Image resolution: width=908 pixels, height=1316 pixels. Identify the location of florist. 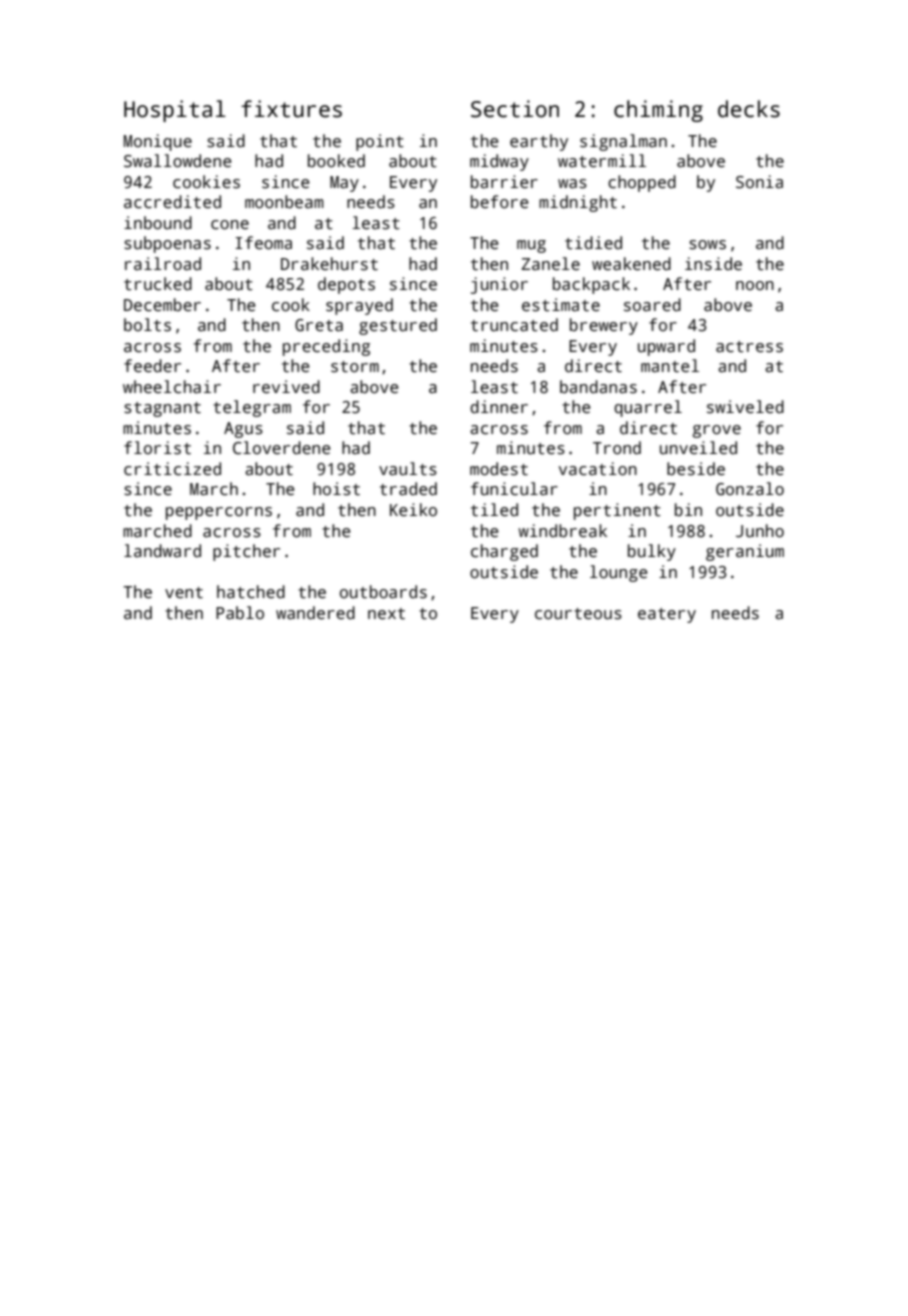
(157, 448).
